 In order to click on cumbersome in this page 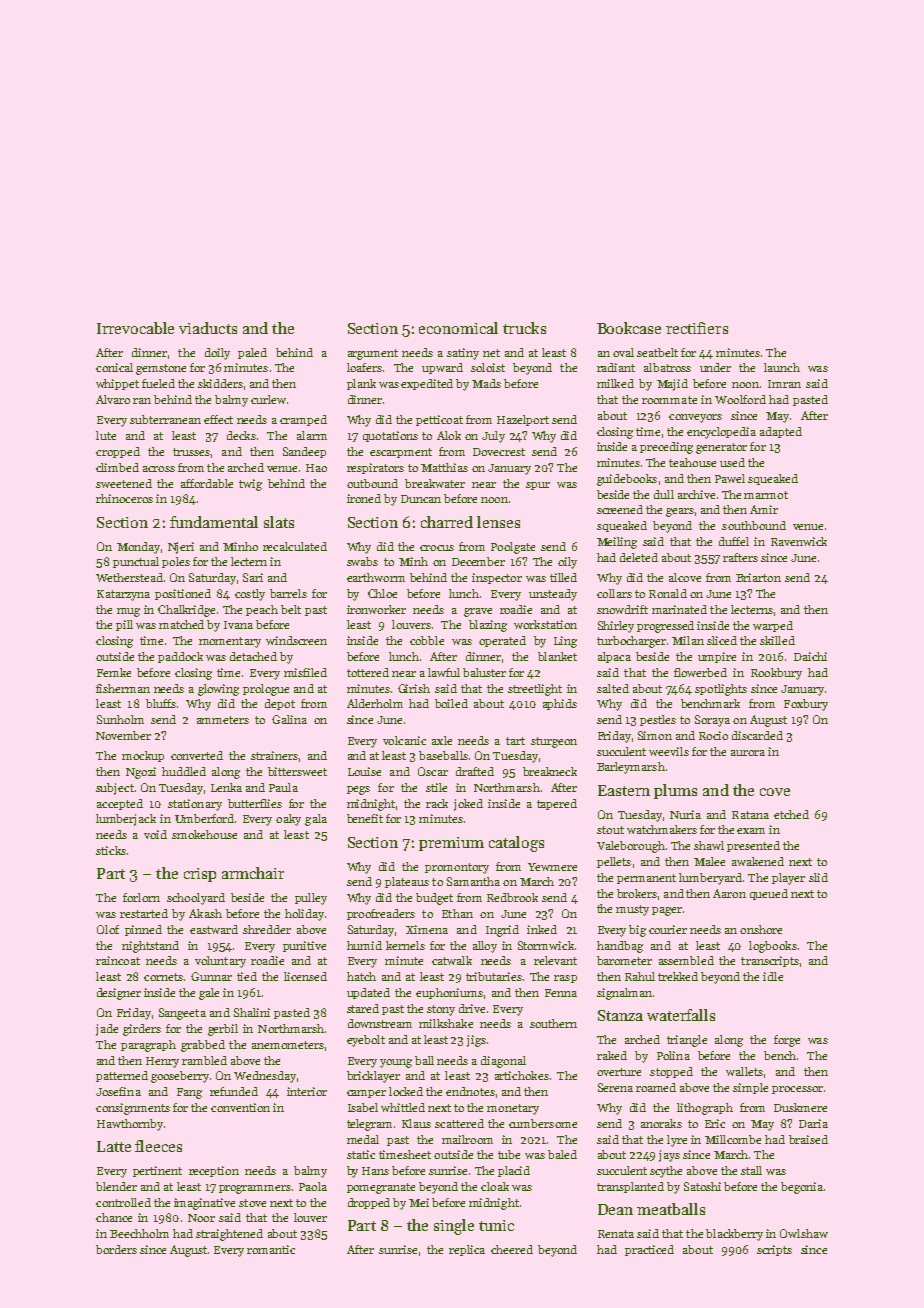, I will do `click(543, 1123)`.
